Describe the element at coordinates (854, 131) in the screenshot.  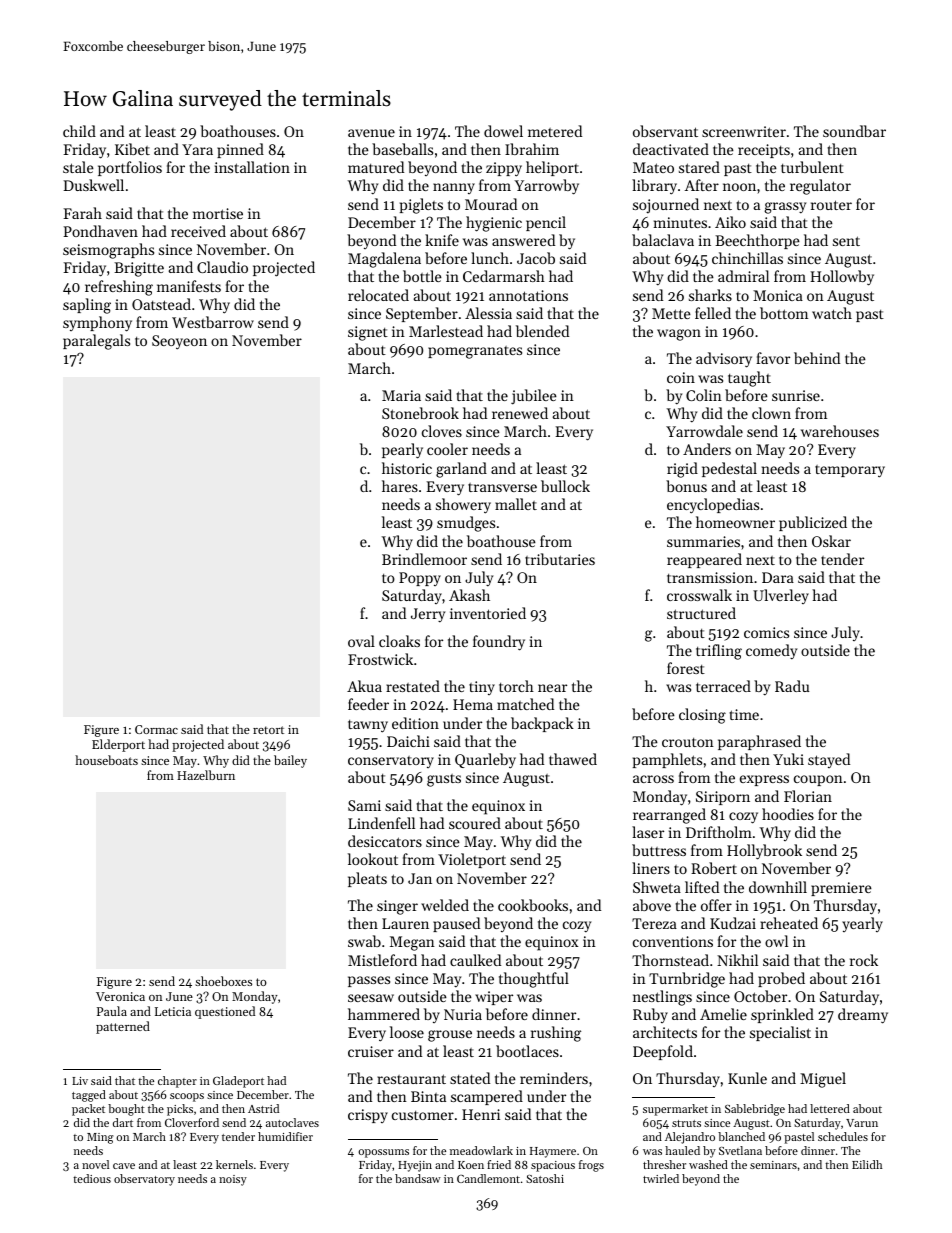
I see `soundbar` at that location.
